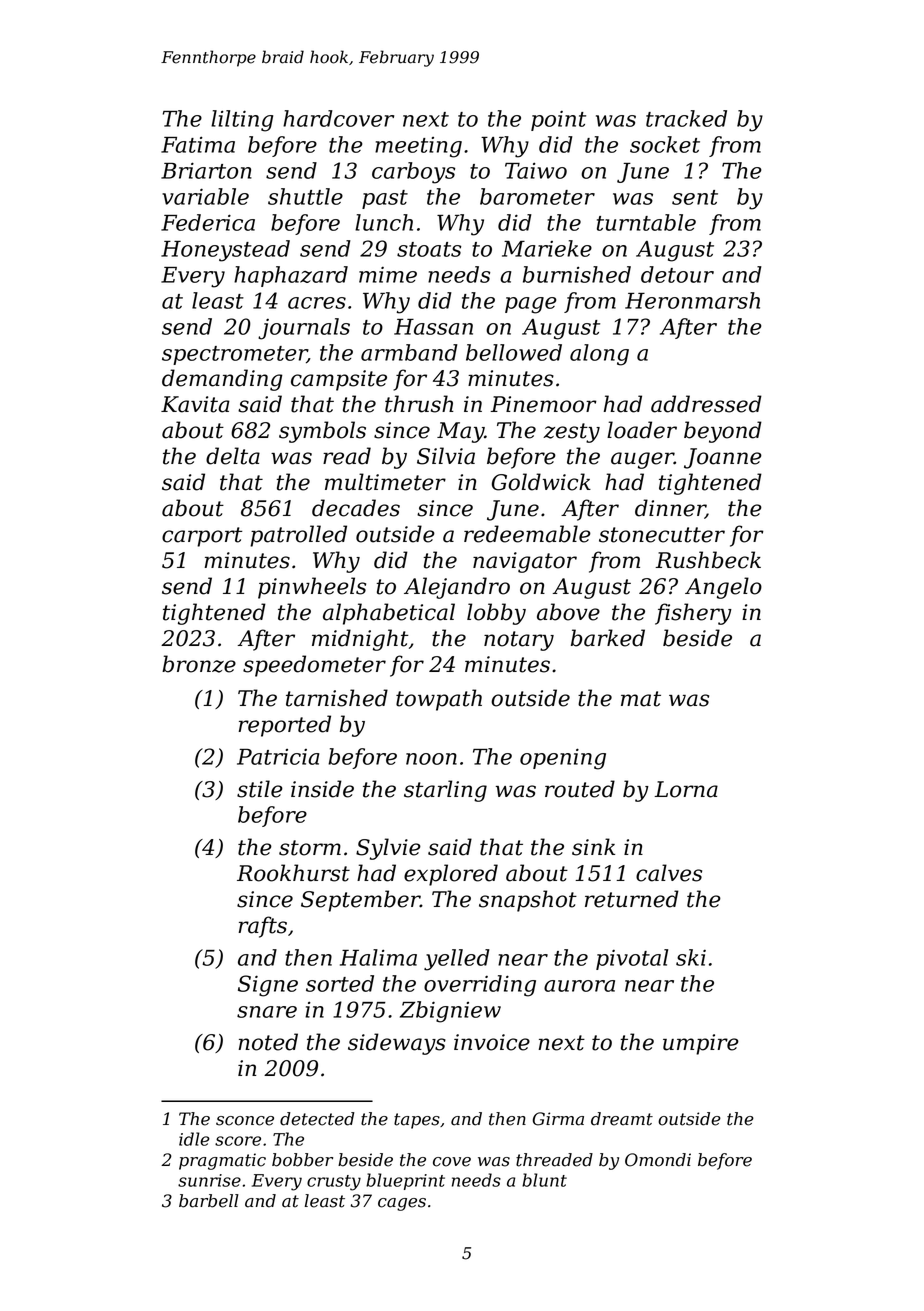  I want to click on Lorna, so click(686, 789).
